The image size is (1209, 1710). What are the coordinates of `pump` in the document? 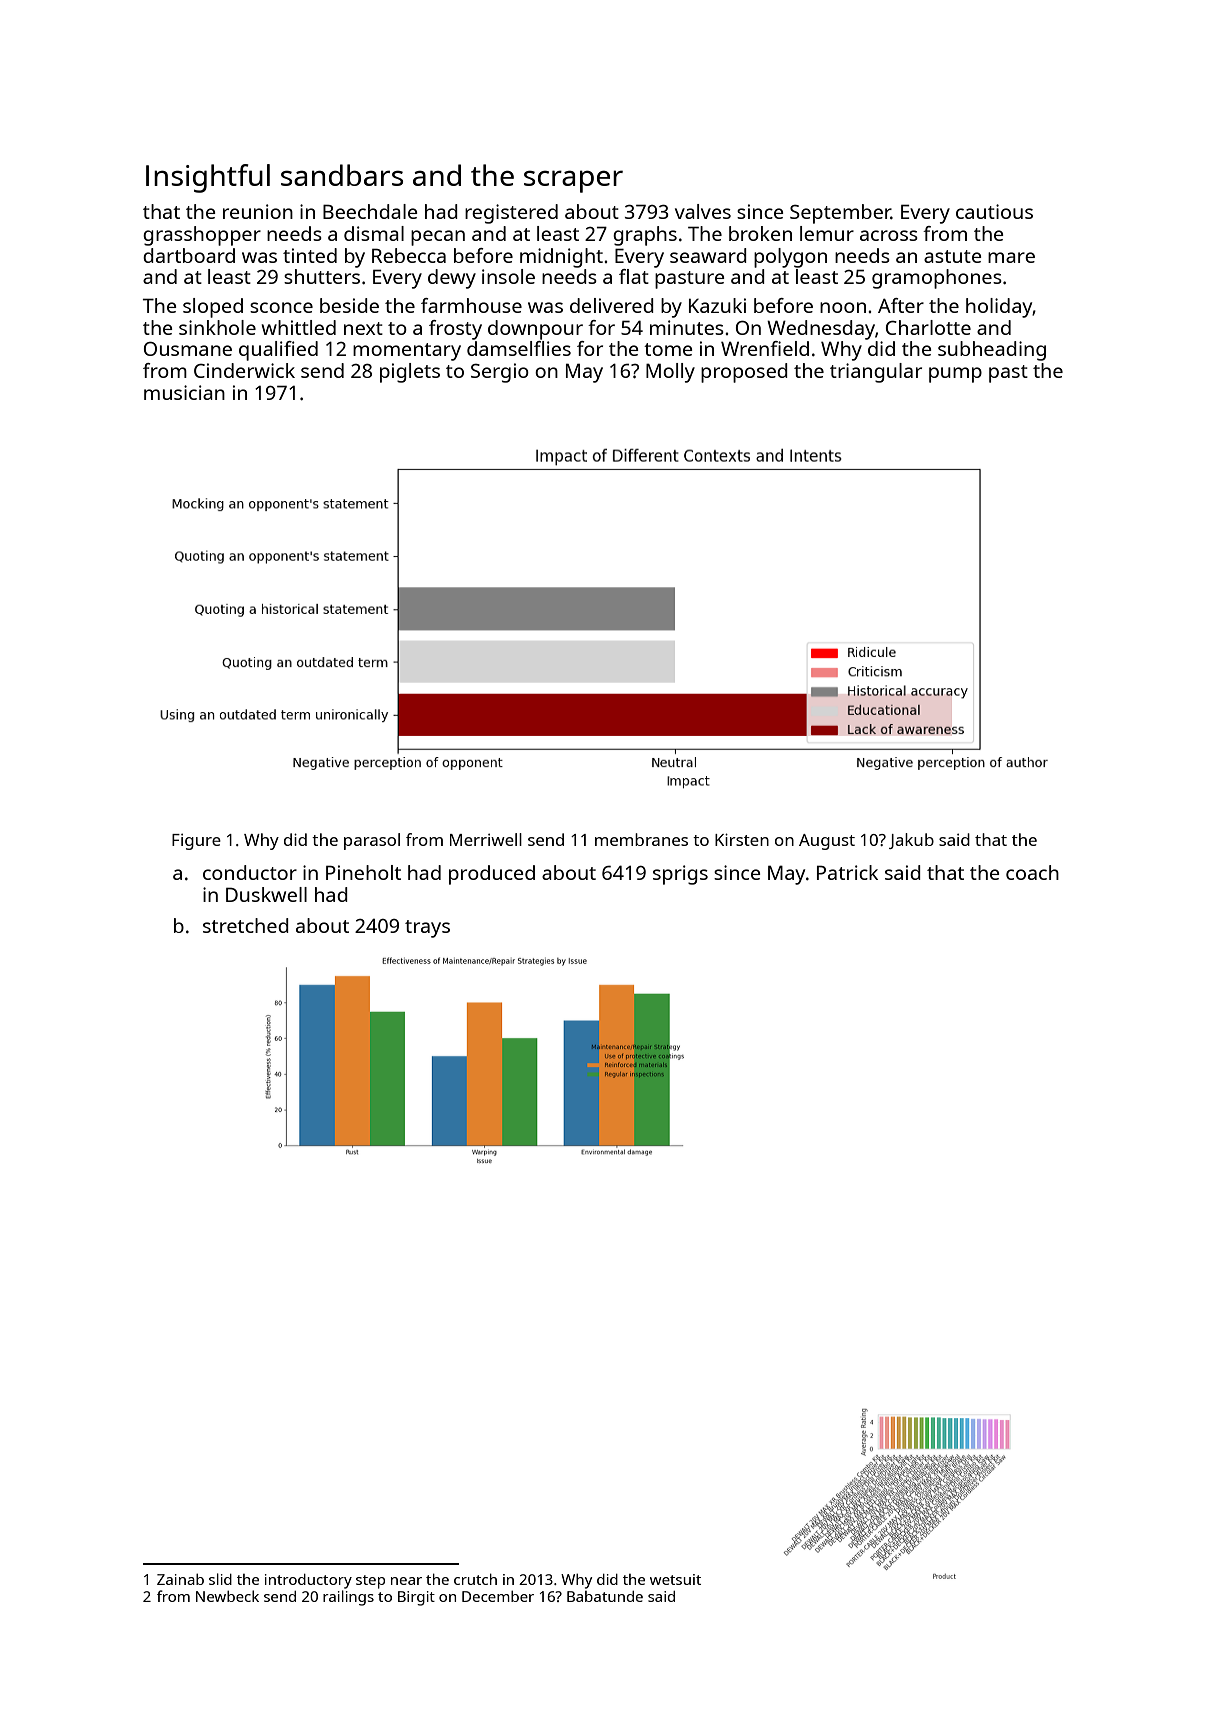 It's located at (955, 375).
